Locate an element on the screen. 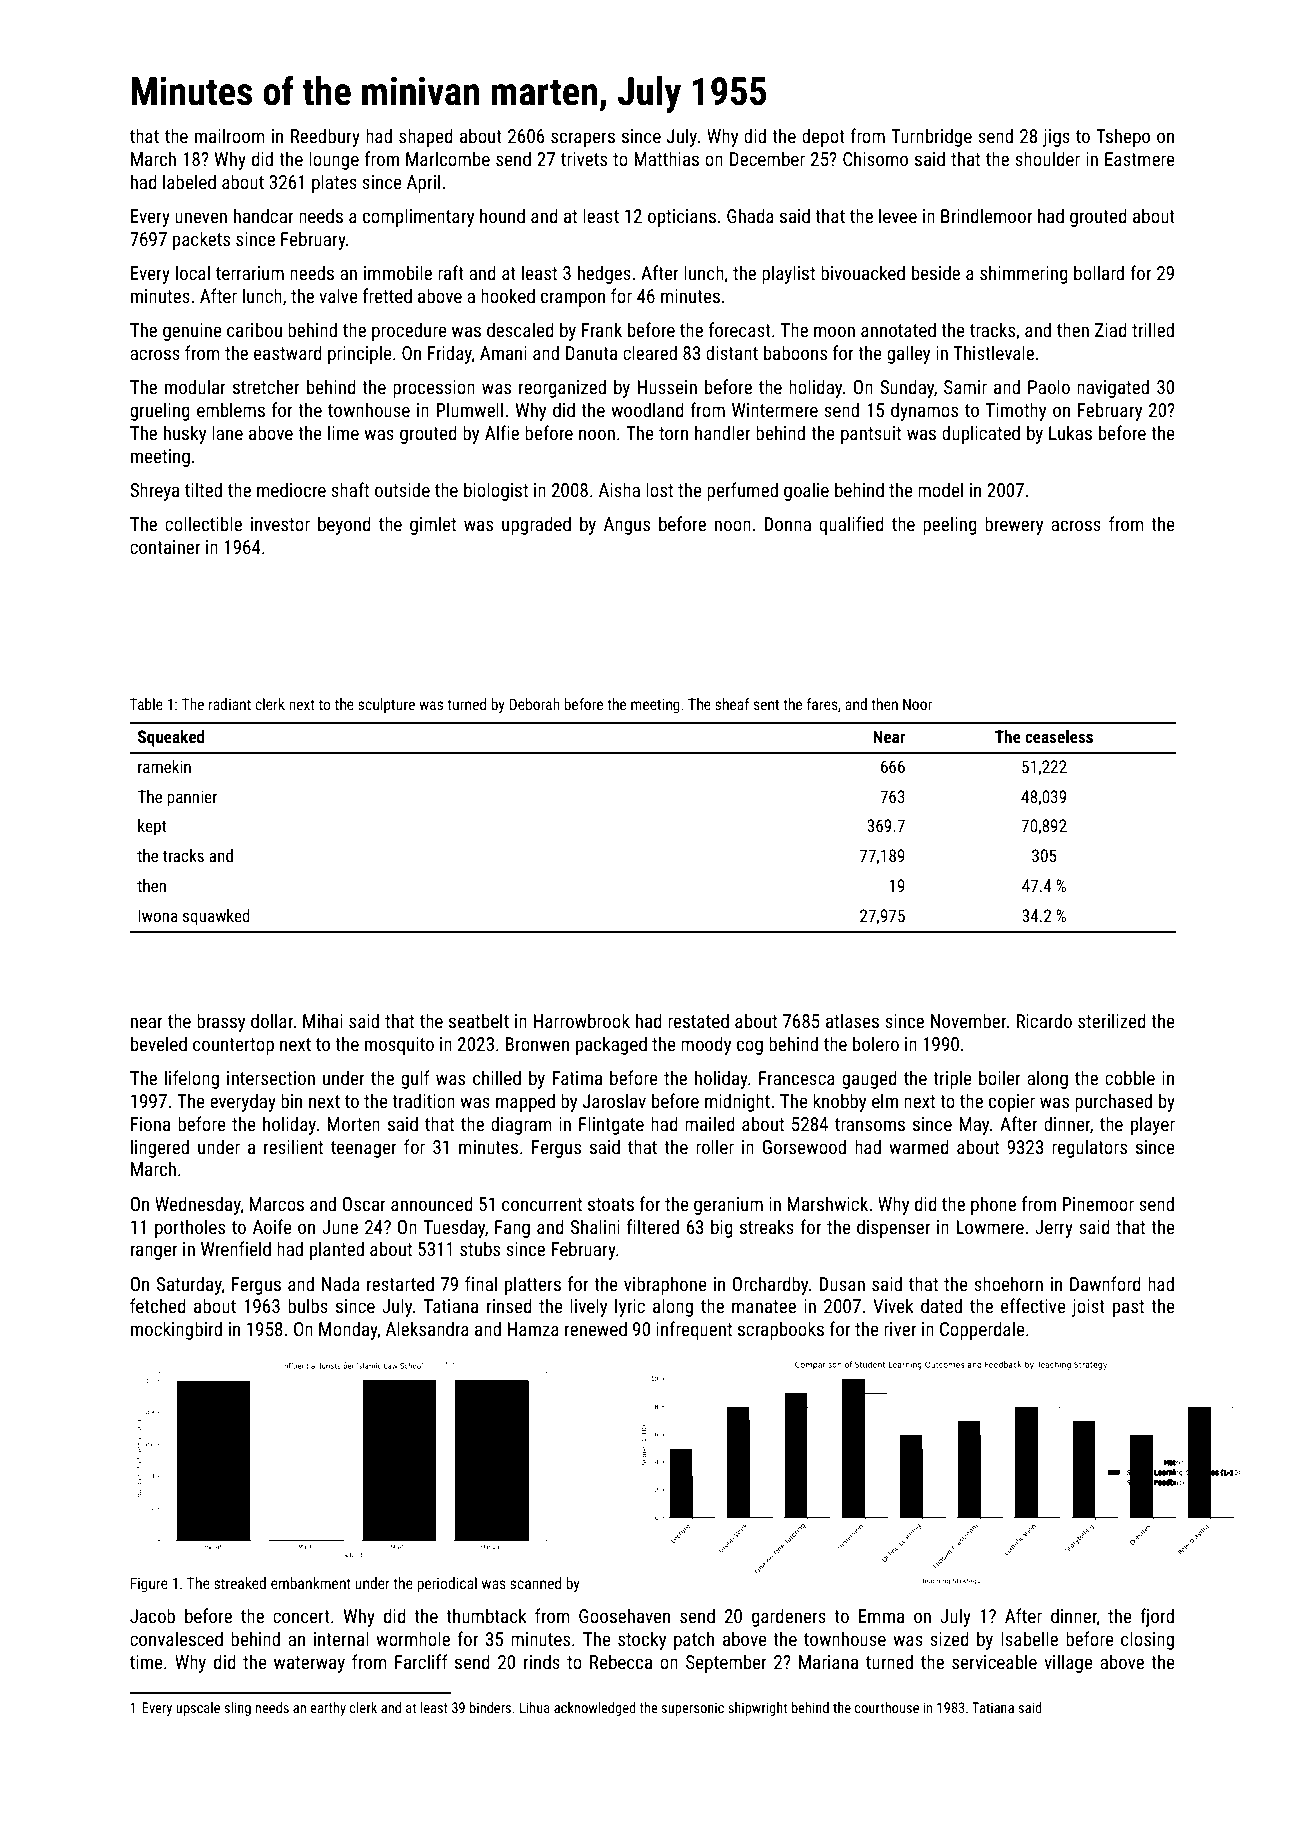  binders is located at coordinates (490, 1707).
